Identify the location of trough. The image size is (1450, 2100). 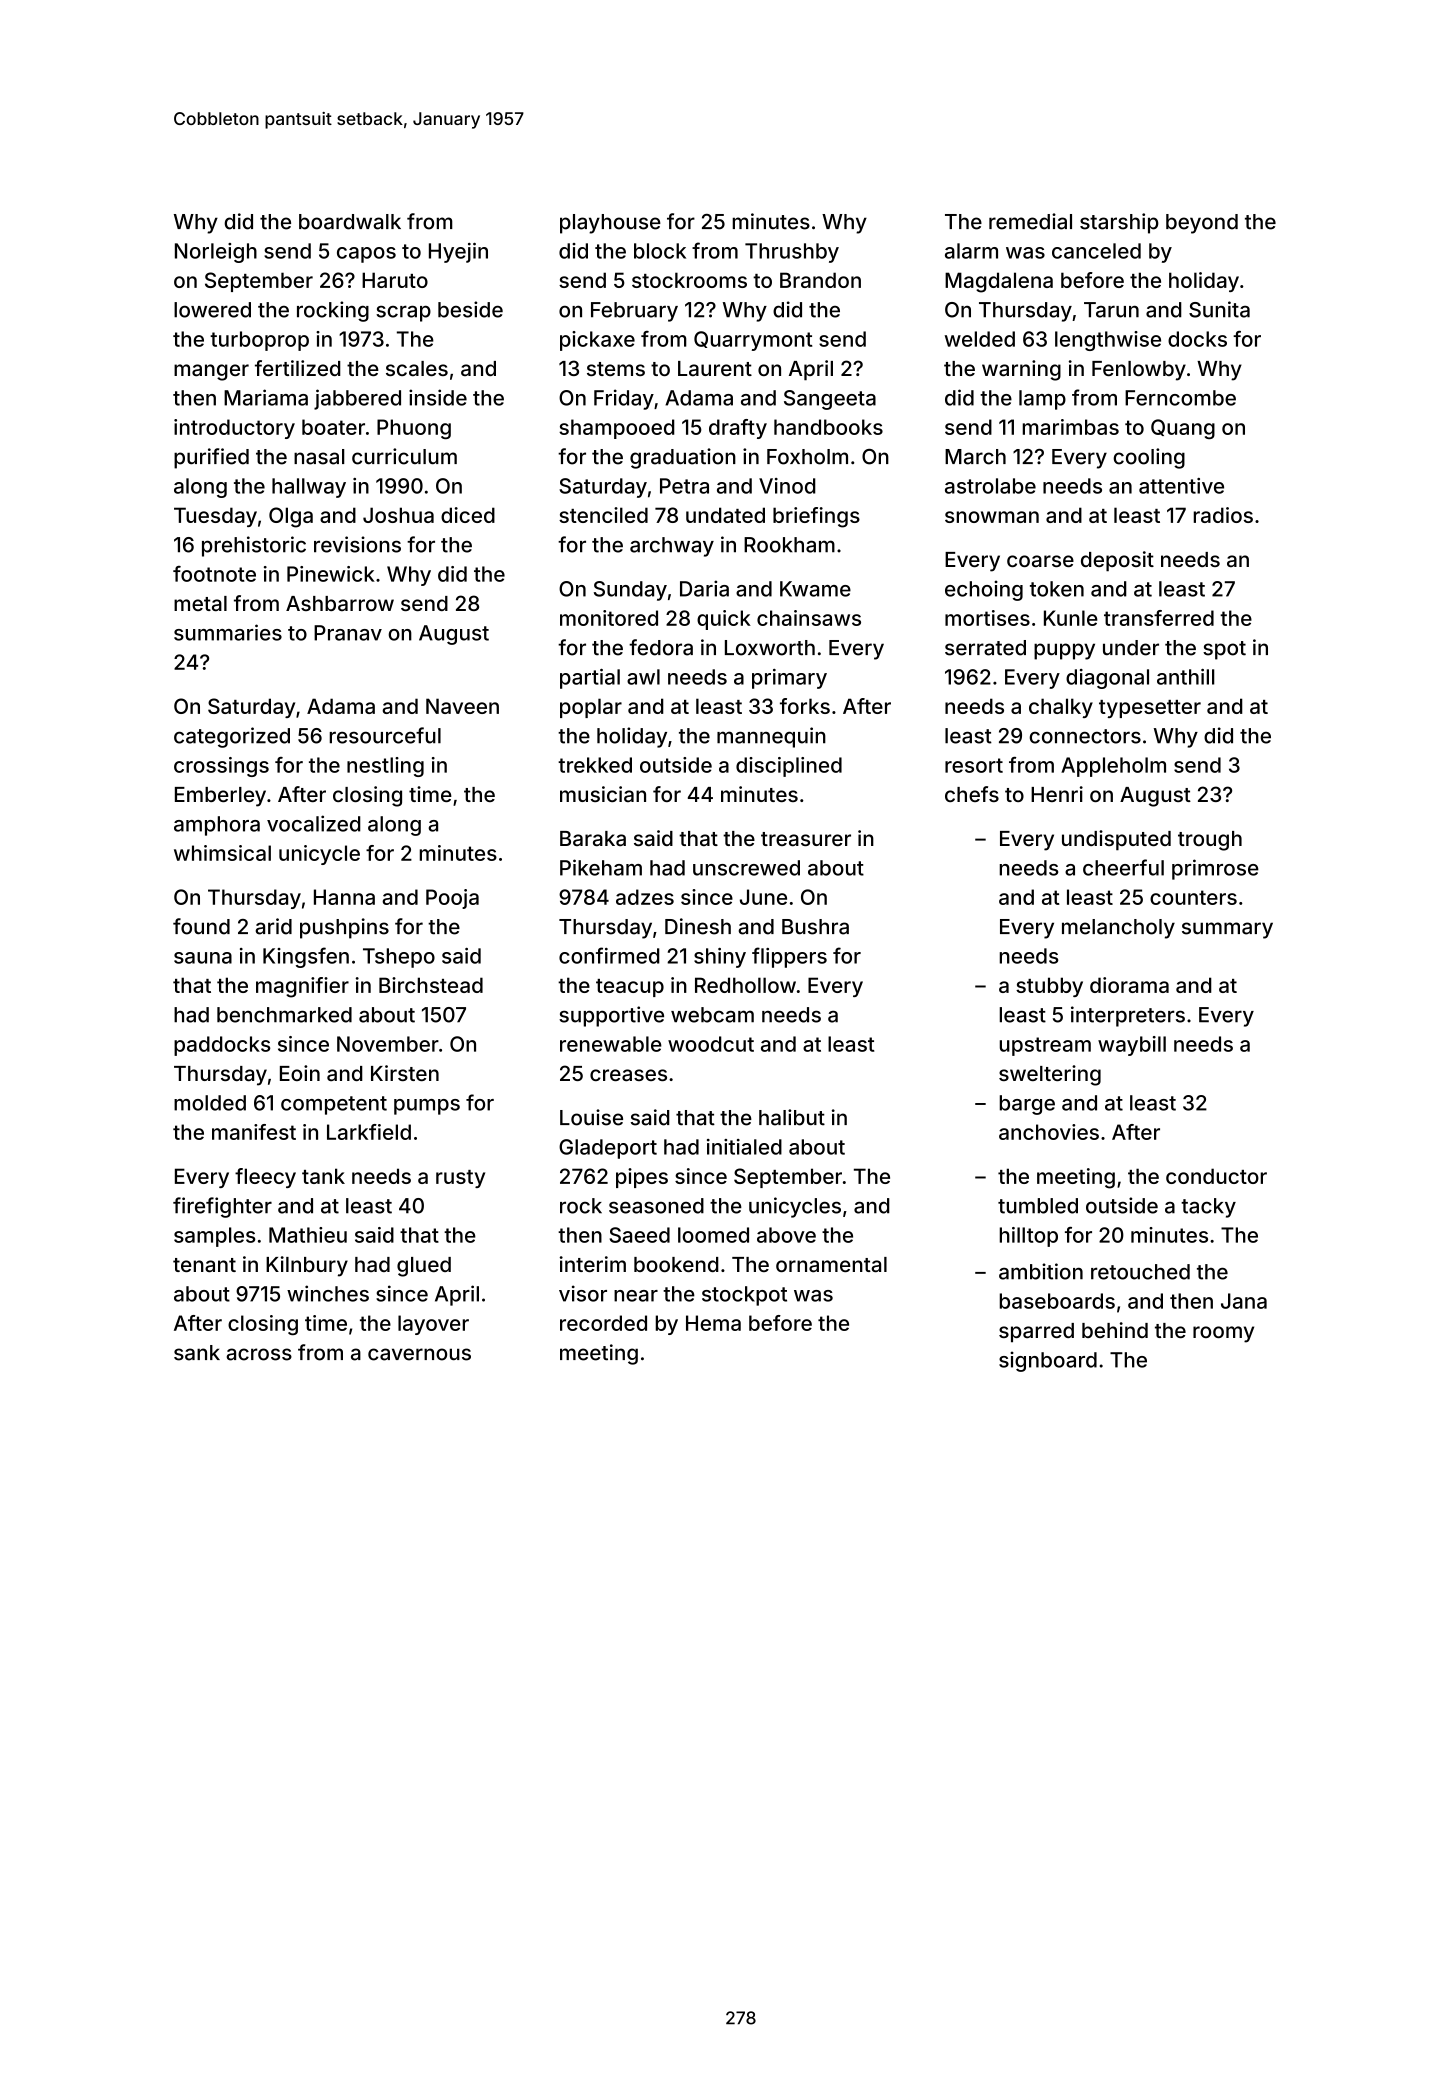
(1210, 841).
